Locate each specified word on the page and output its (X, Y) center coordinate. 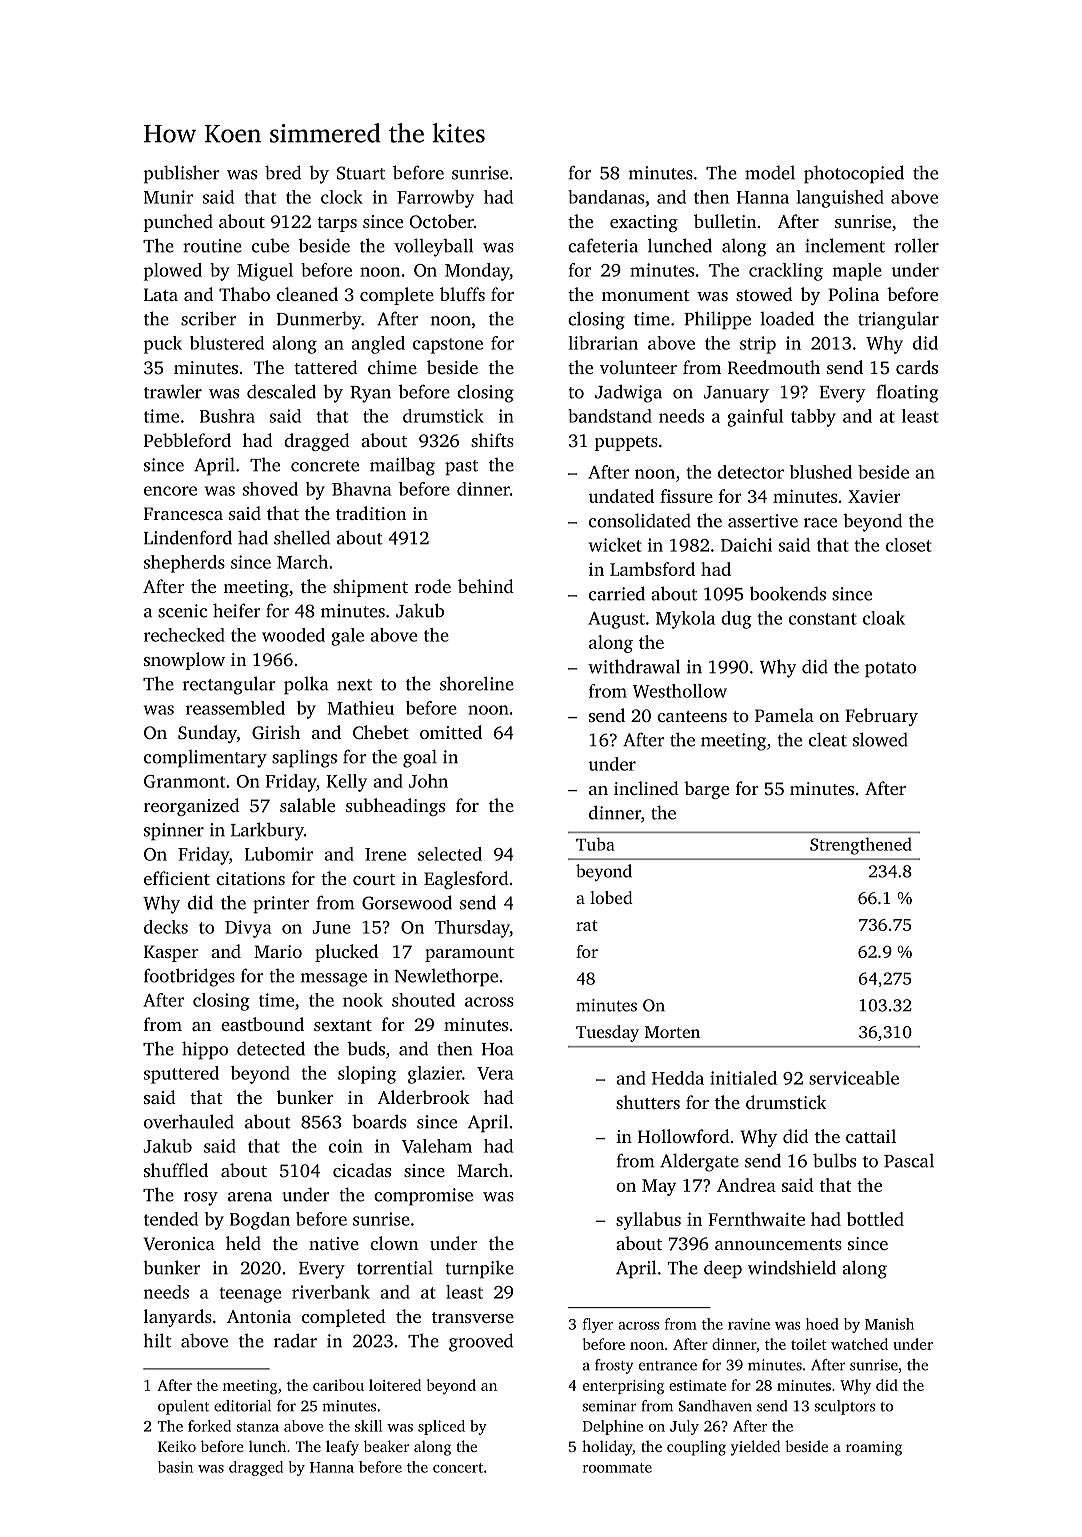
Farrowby (435, 199)
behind (486, 586)
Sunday (207, 734)
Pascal (909, 1161)
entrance (668, 1366)
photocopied (854, 174)
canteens (692, 716)
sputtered (181, 1075)
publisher (182, 174)
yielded (755, 1448)
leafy (342, 1448)
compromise (423, 1197)
